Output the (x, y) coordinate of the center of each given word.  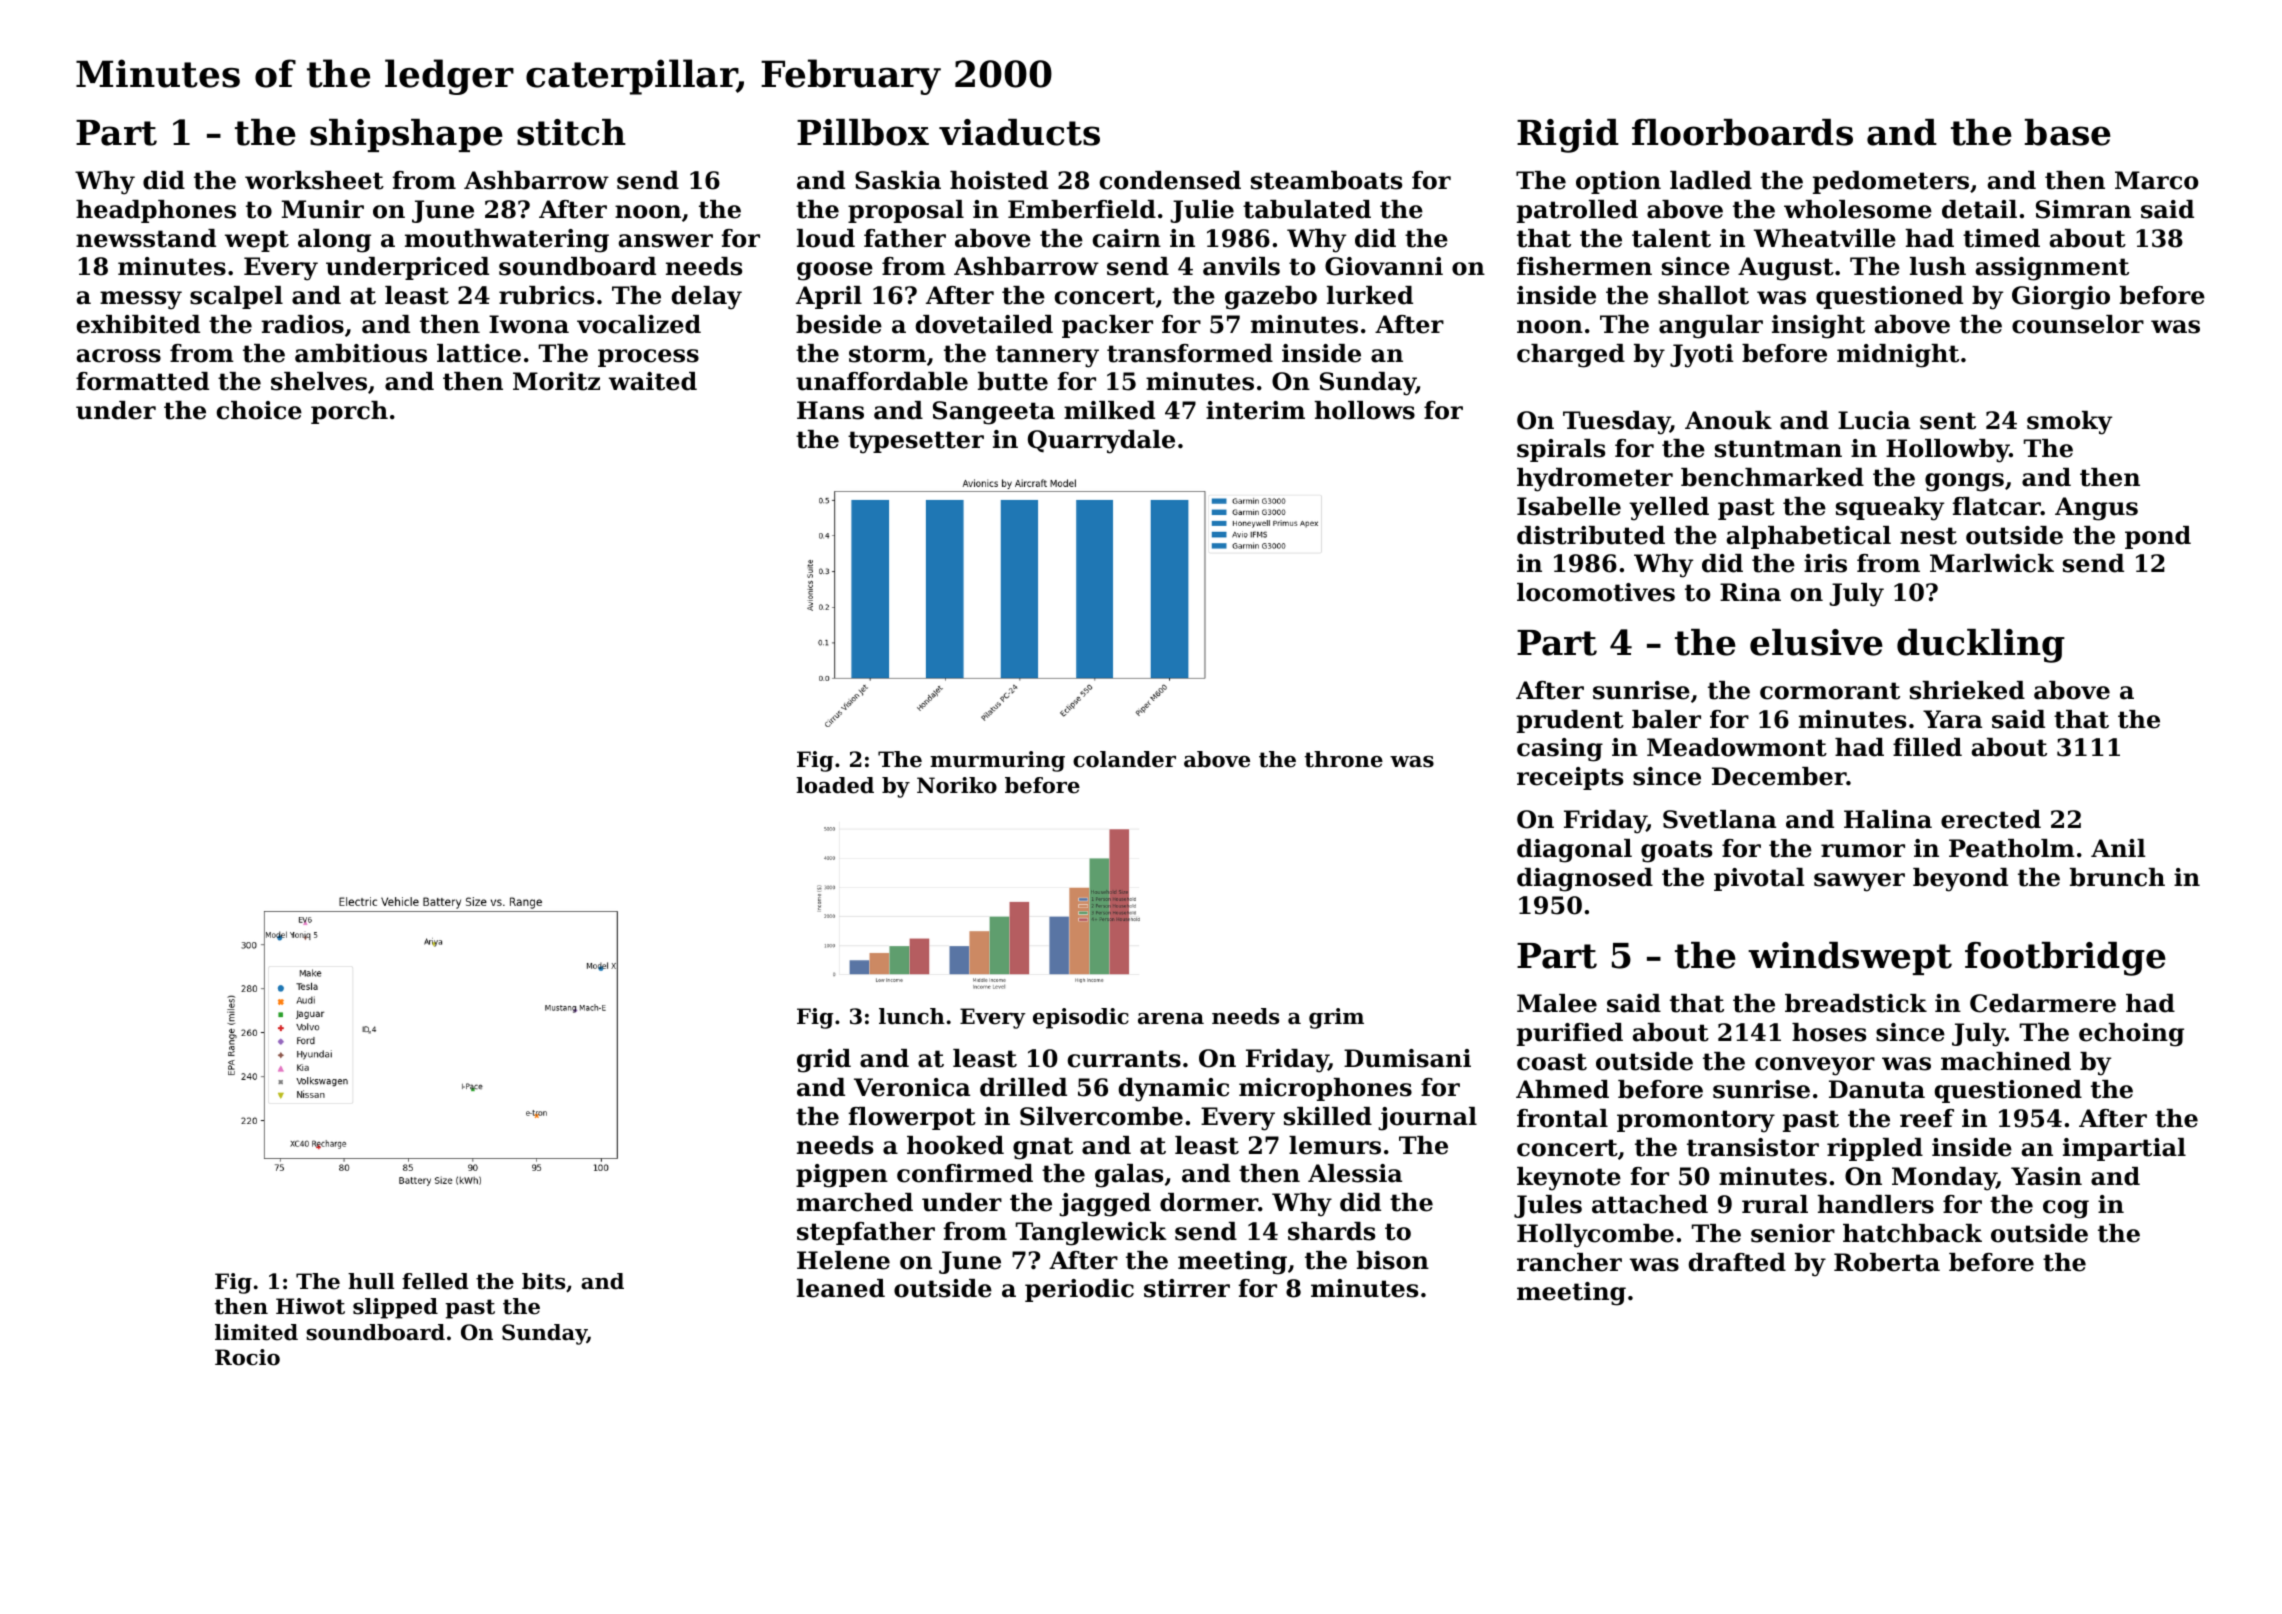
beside (839, 324)
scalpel (236, 297)
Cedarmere (2043, 1003)
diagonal (1574, 851)
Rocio (247, 1357)
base (2068, 132)
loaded (835, 785)
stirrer (1187, 1288)
